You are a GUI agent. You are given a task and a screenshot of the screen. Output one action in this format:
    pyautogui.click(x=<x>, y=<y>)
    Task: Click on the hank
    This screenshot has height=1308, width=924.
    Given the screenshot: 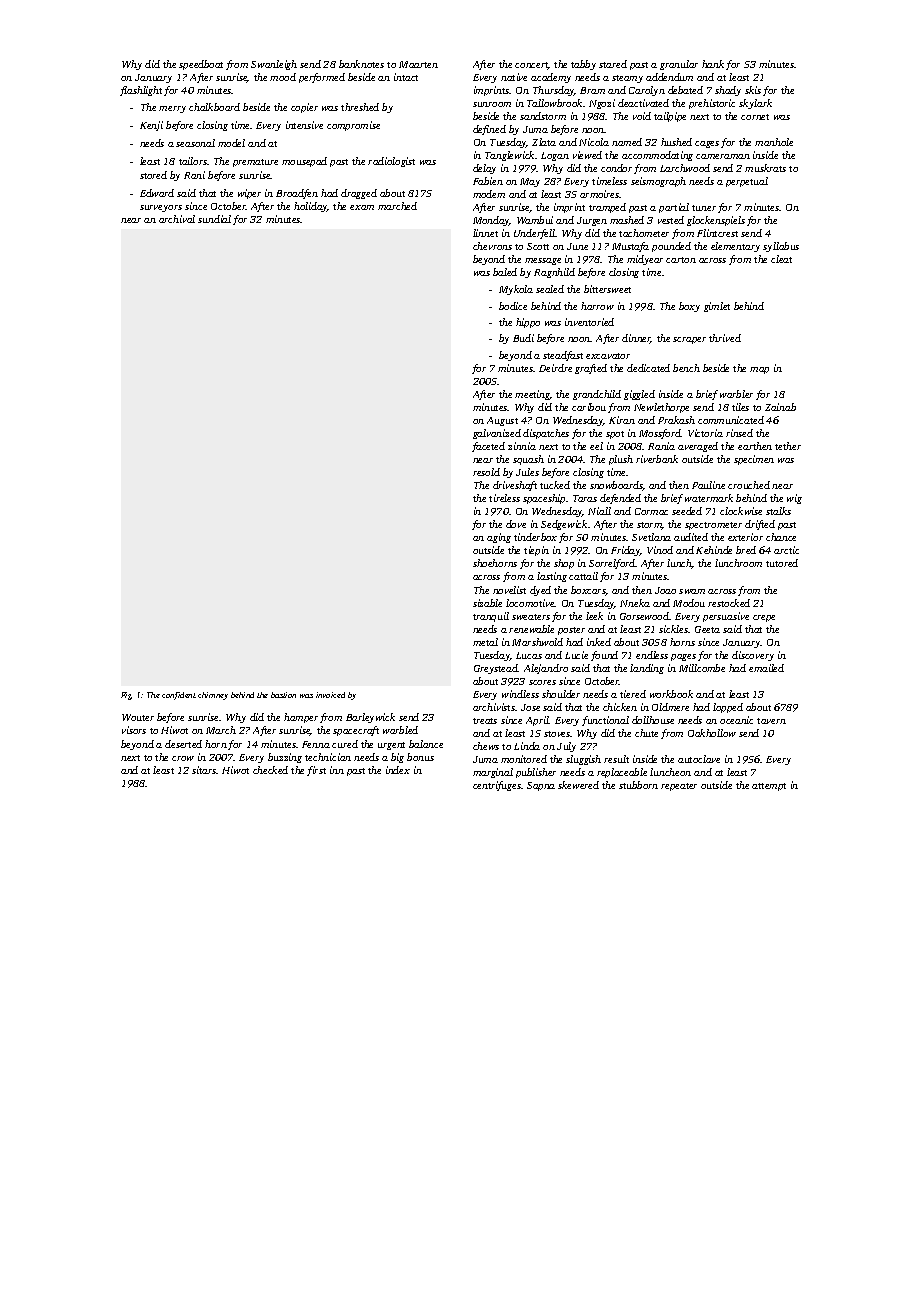 What is the action you would take?
    pyautogui.click(x=713, y=64)
